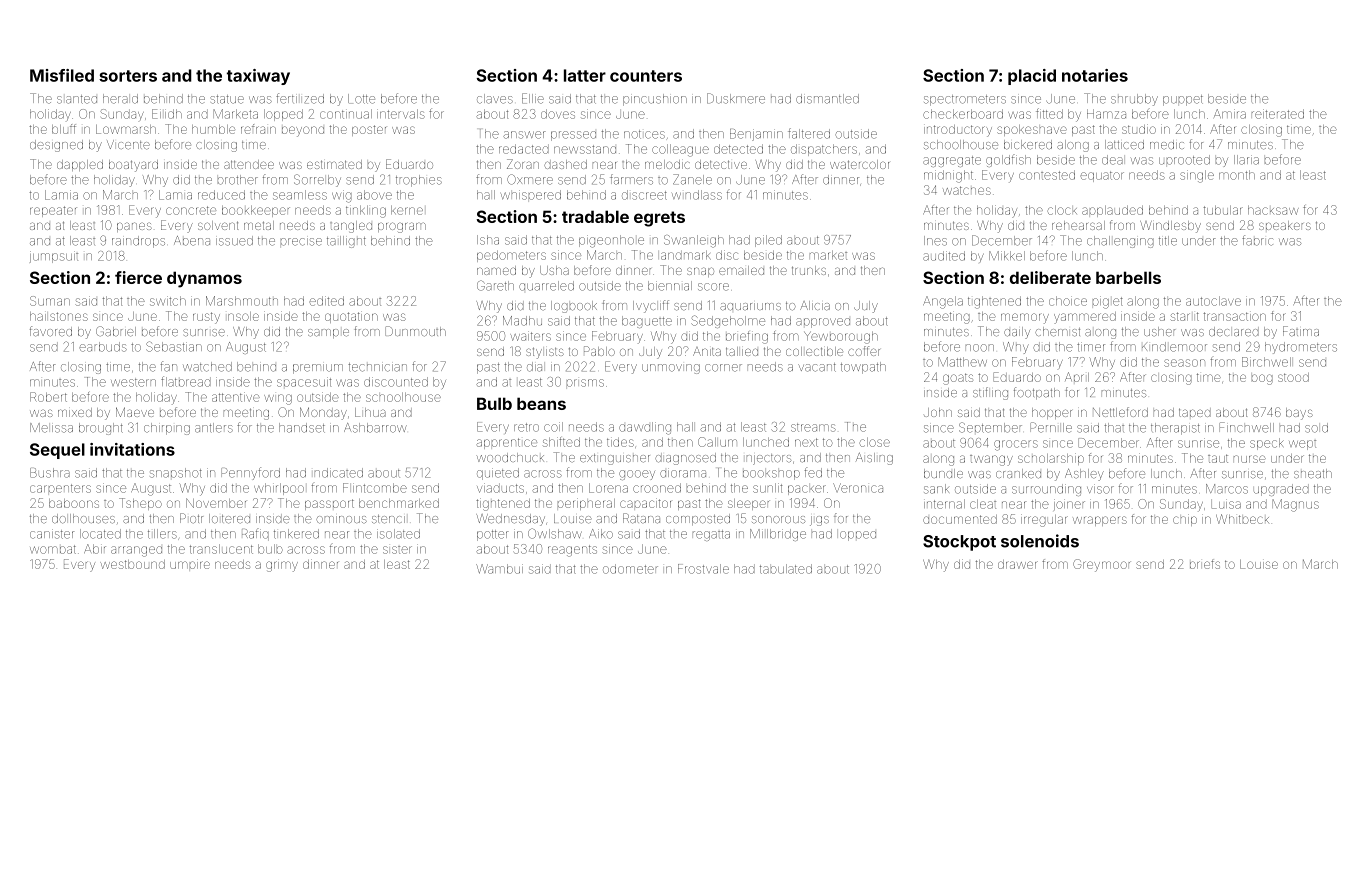  I want to click on baguette, so click(647, 322).
